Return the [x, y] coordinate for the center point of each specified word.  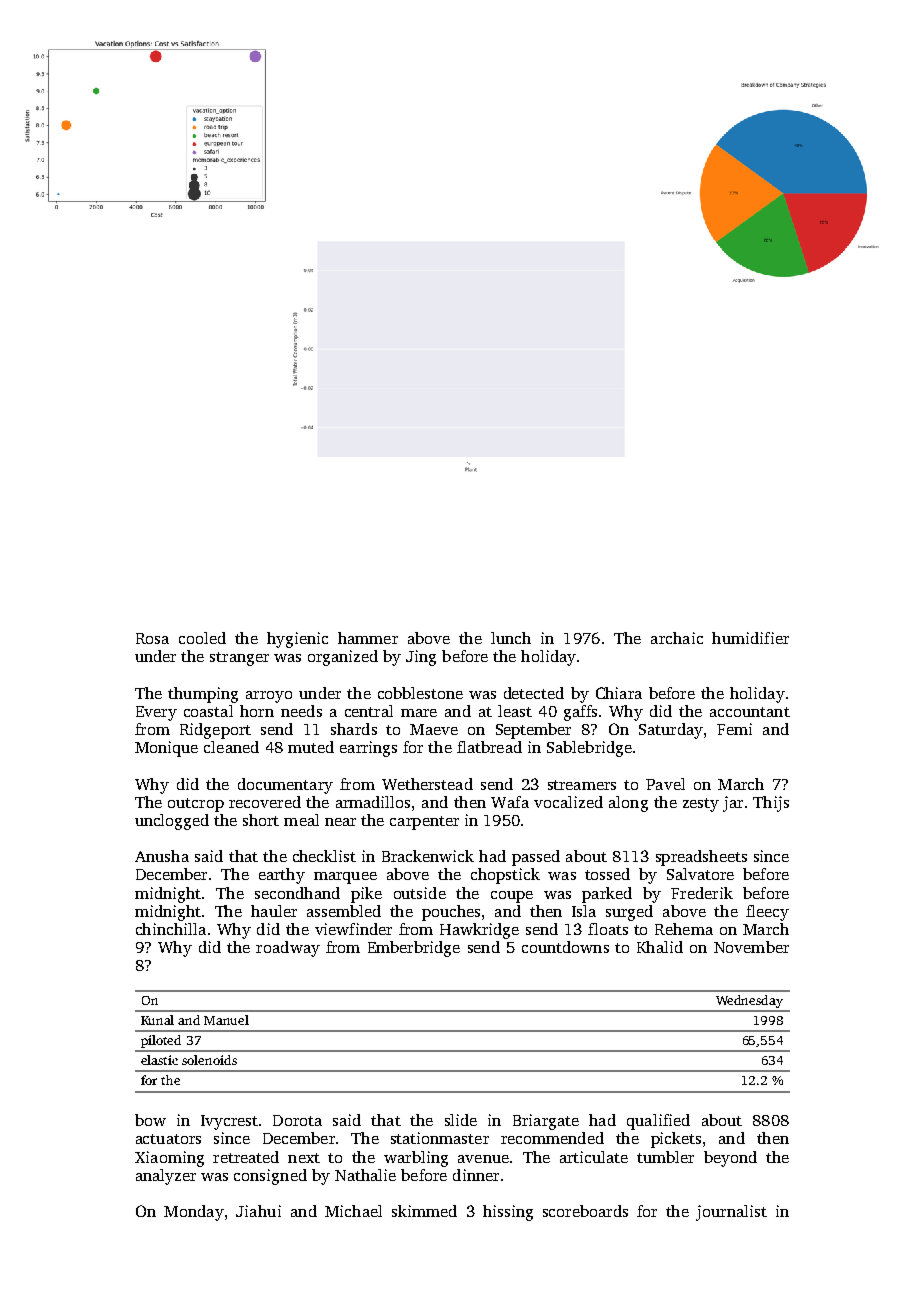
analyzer [166, 1177]
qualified [658, 1122]
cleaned [231, 747]
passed [536, 858]
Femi [734, 729]
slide [461, 1120]
